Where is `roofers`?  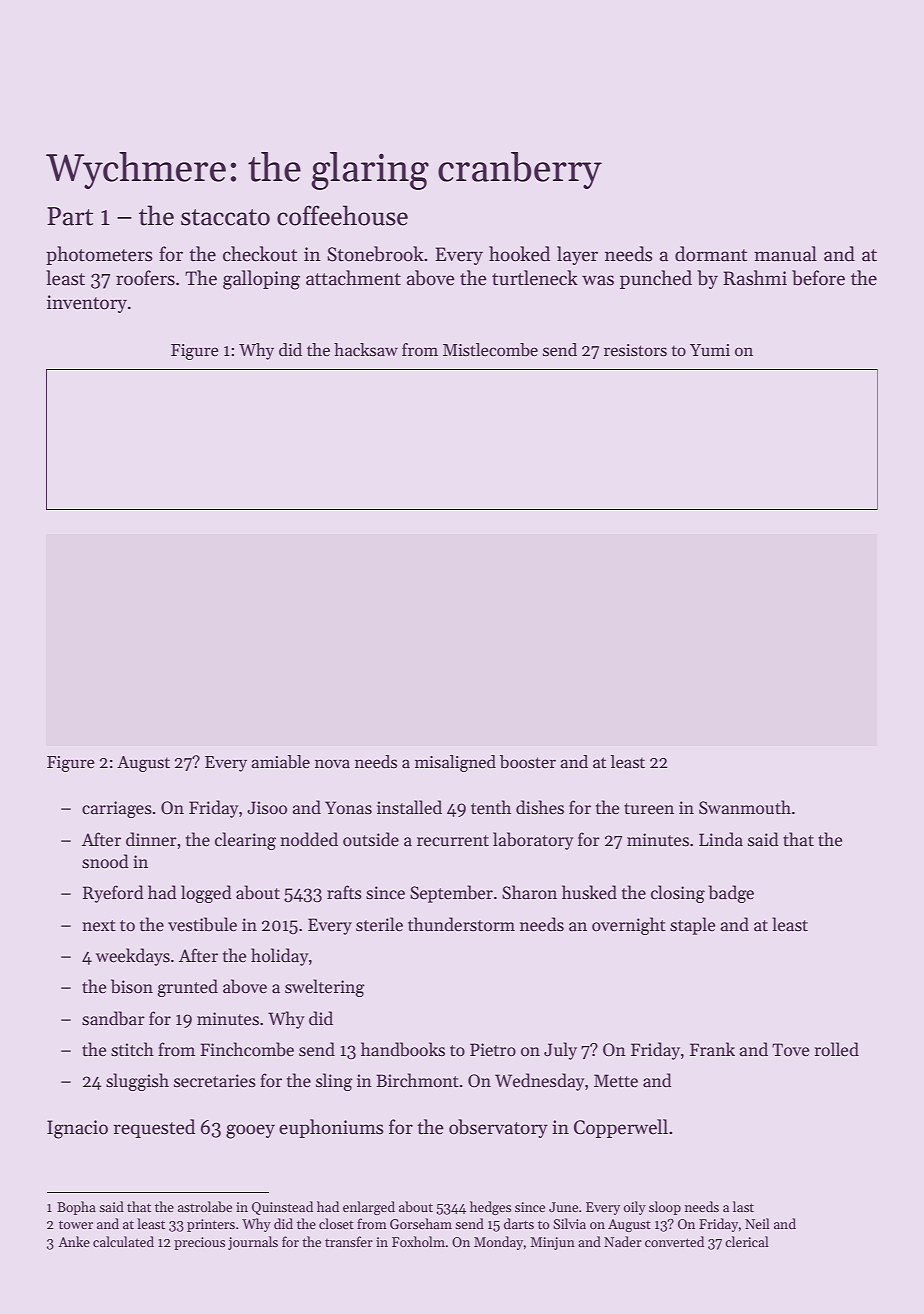
roofers is located at coordinates (145, 278).
